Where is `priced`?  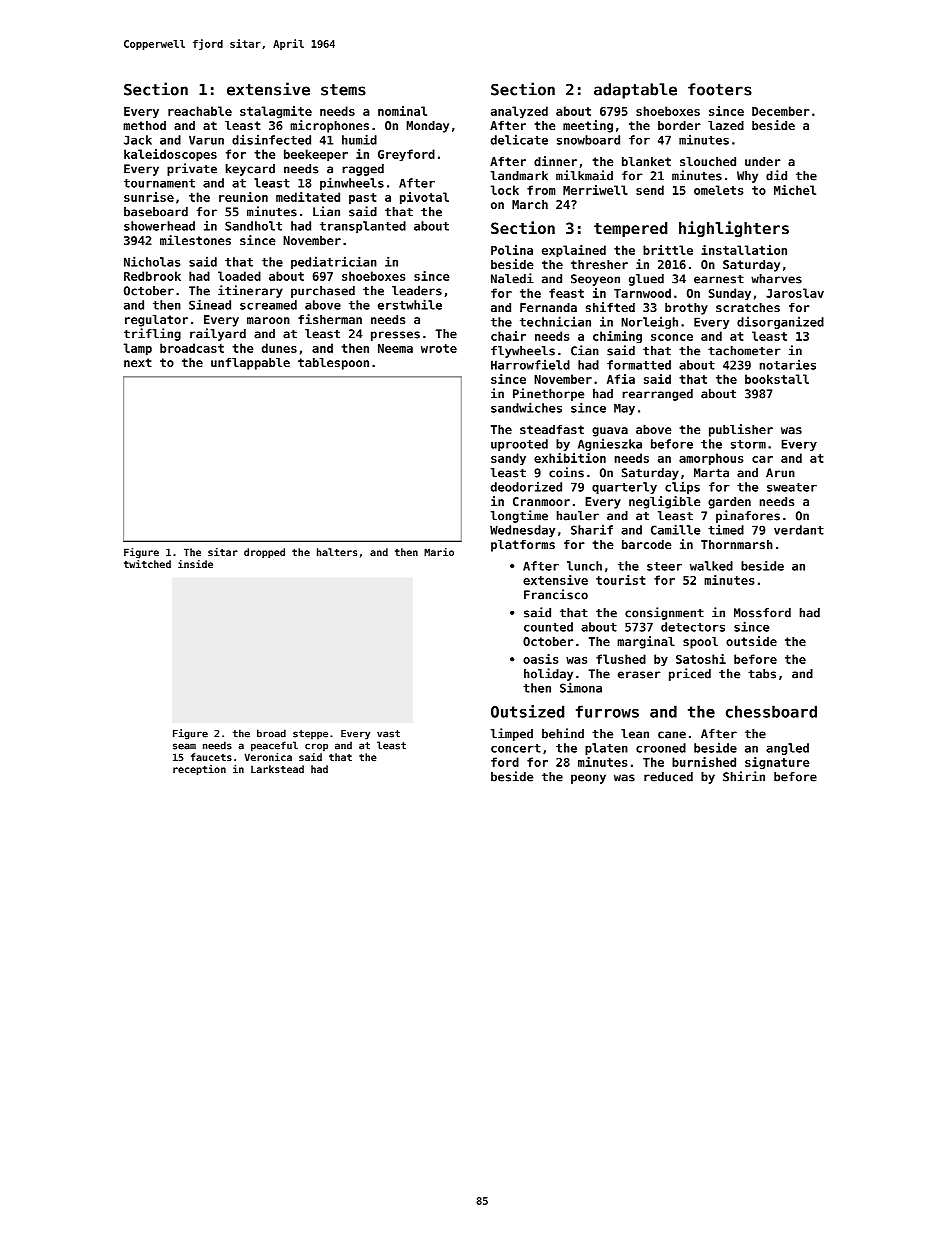 priced is located at coordinates (690, 674).
